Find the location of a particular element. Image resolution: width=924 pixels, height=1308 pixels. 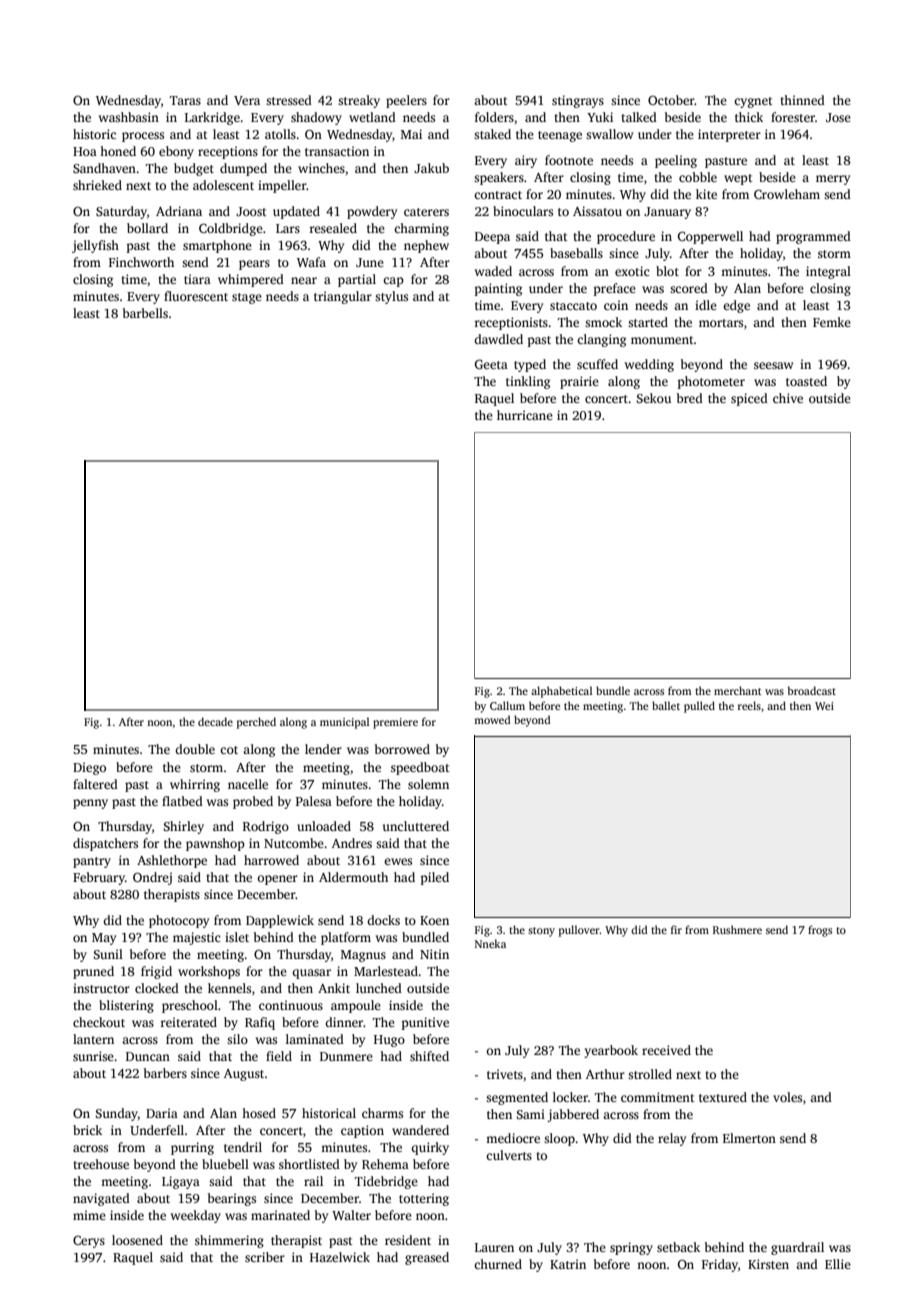

Friday is located at coordinates (720, 1265).
